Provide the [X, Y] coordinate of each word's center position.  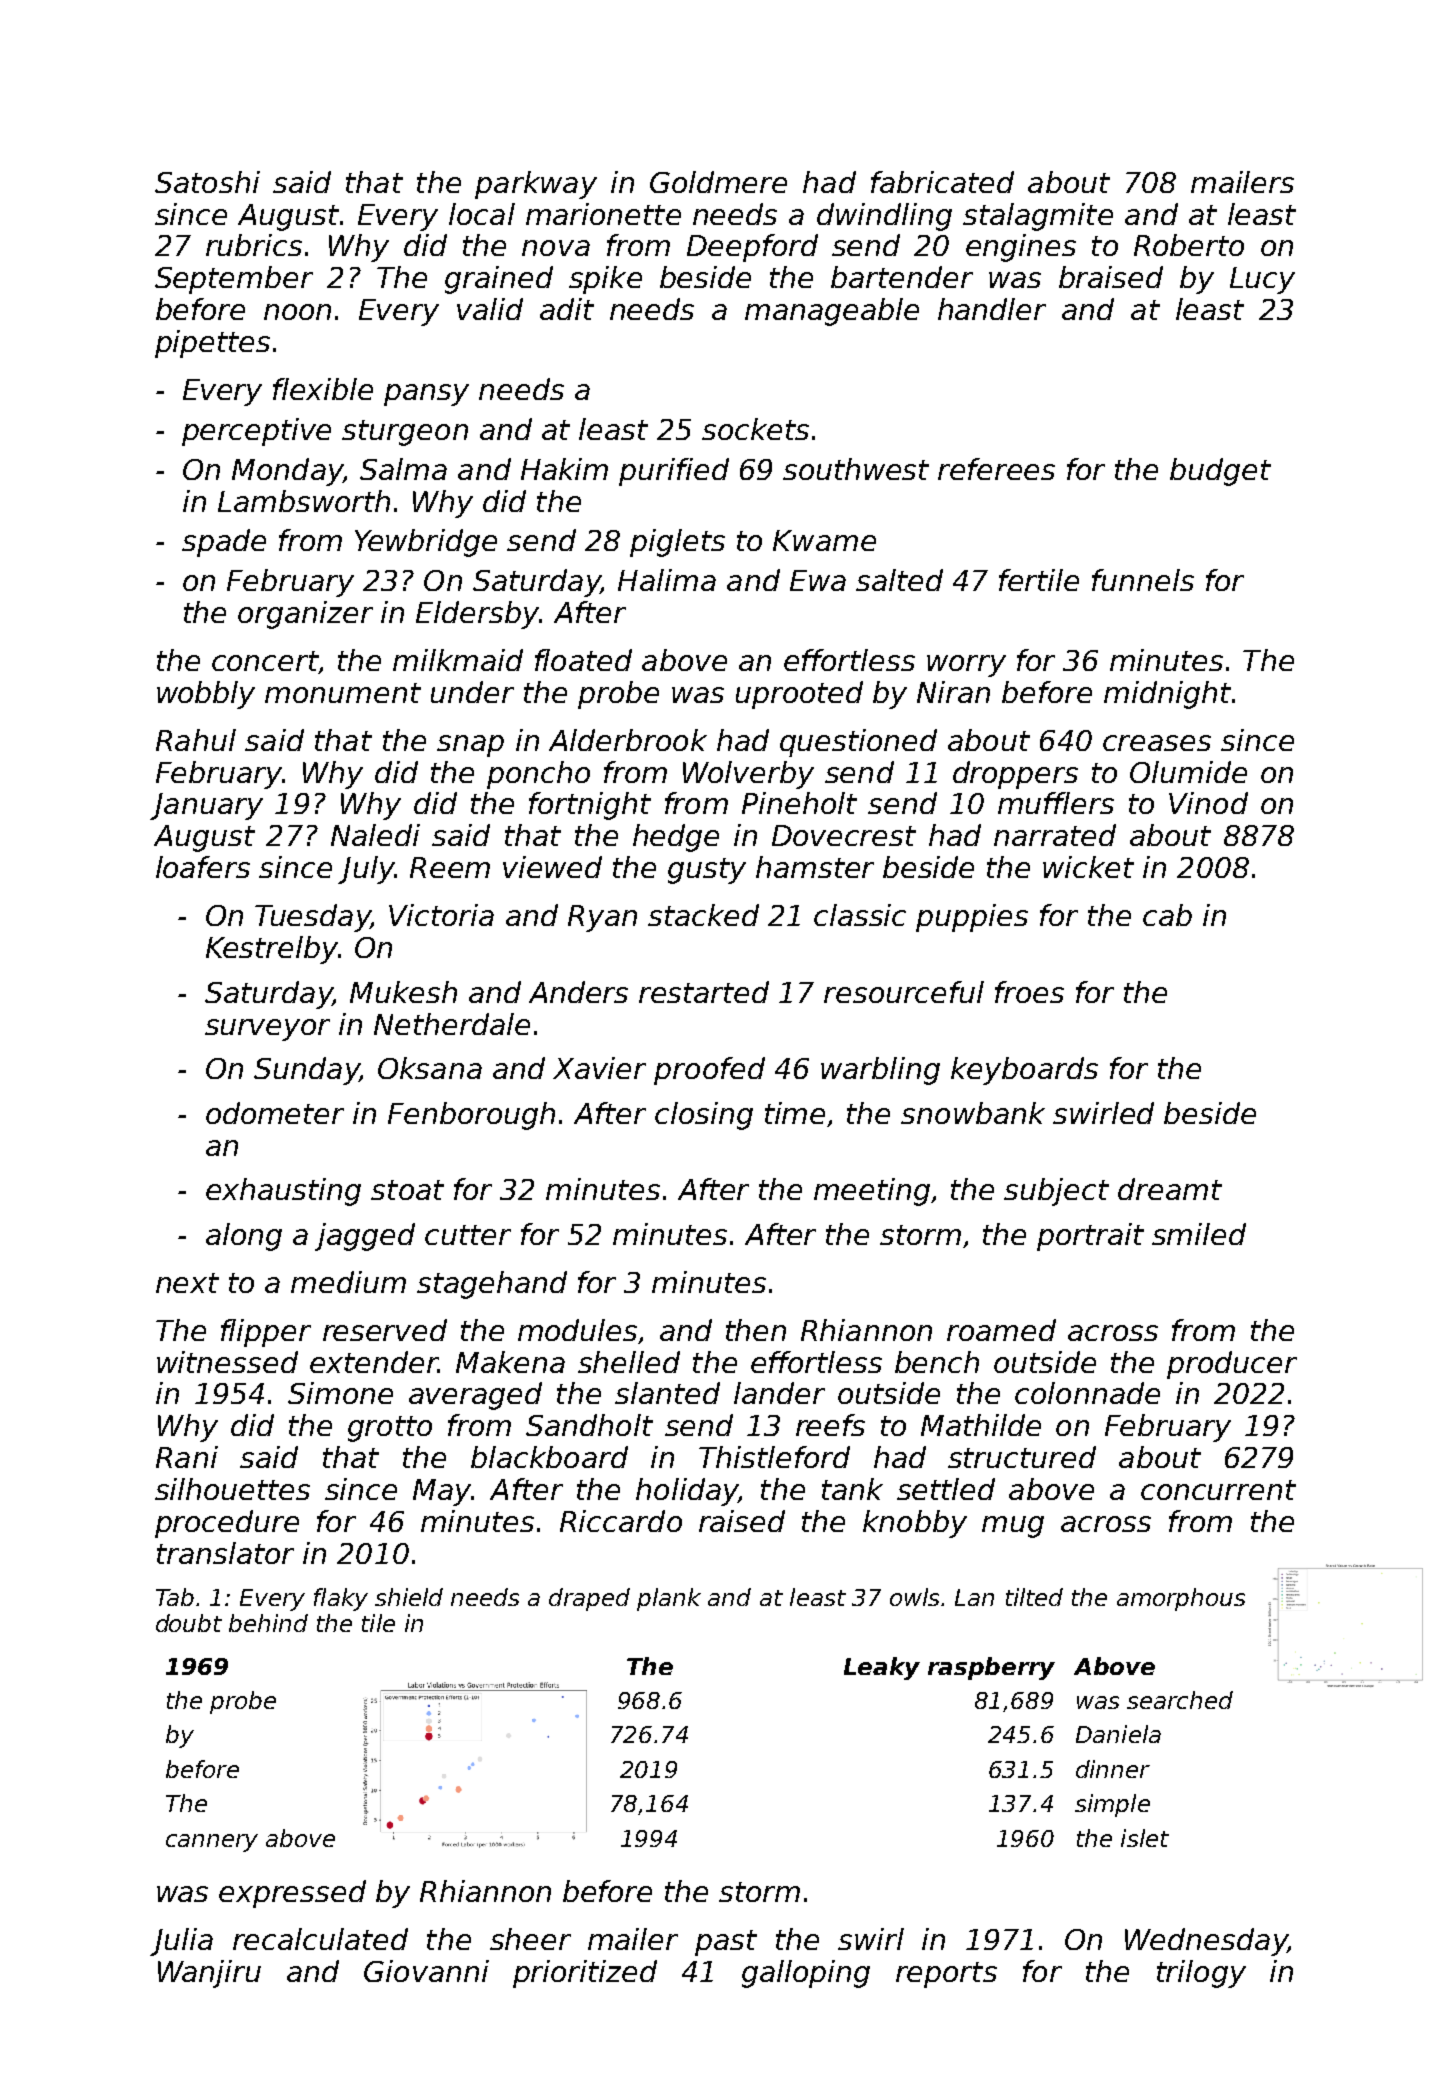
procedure [227, 1524]
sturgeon [405, 433]
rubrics [254, 245]
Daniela [1118, 1734]
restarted [704, 992]
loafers [203, 867]
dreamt [1170, 1189]
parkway [536, 185]
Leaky [882, 1668]
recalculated [320, 1939]
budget [1220, 472]
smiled [1199, 1234]
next [187, 1283]
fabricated [942, 182]
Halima [667, 580]
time [795, 1113]
